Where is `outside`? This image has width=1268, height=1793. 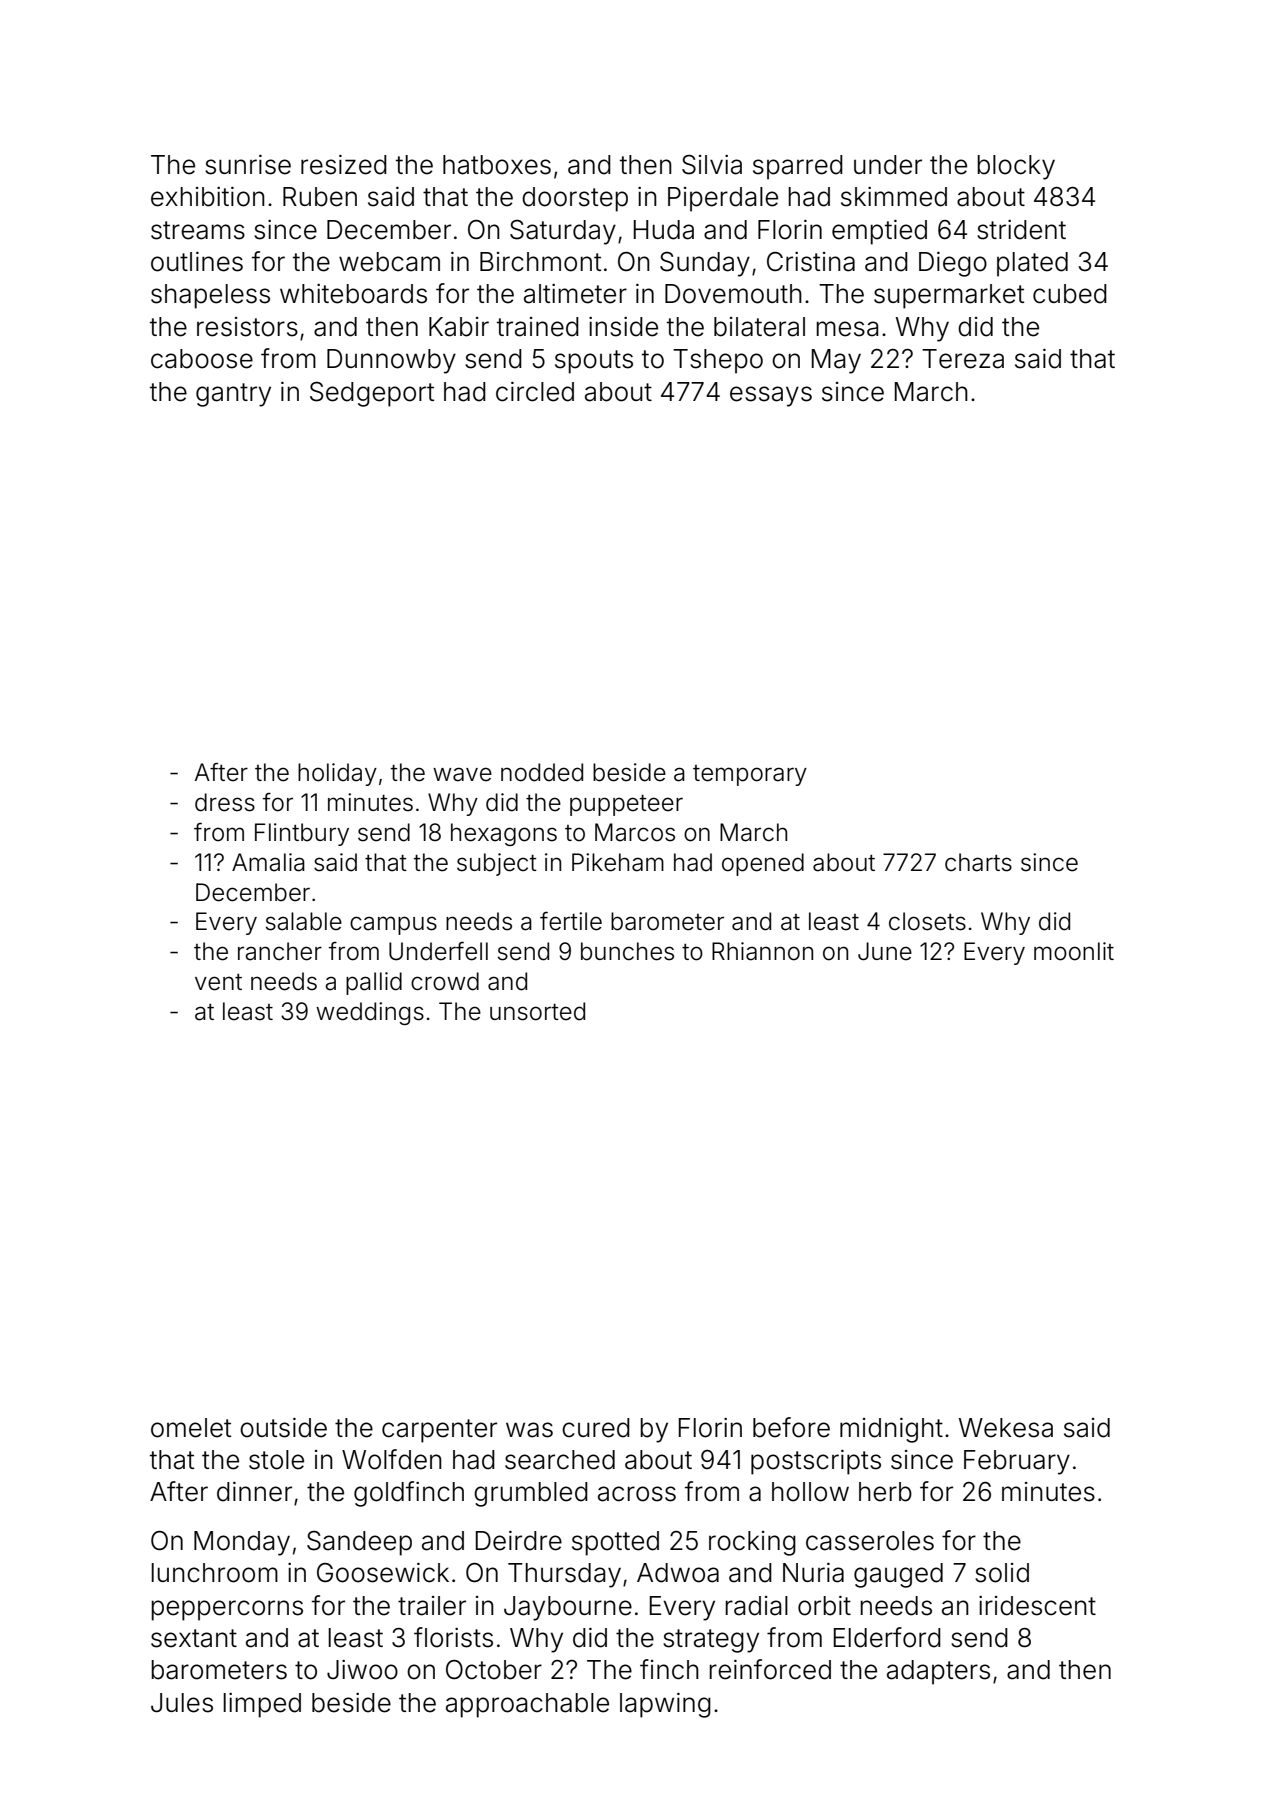 outside is located at coordinates (283, 1428).
